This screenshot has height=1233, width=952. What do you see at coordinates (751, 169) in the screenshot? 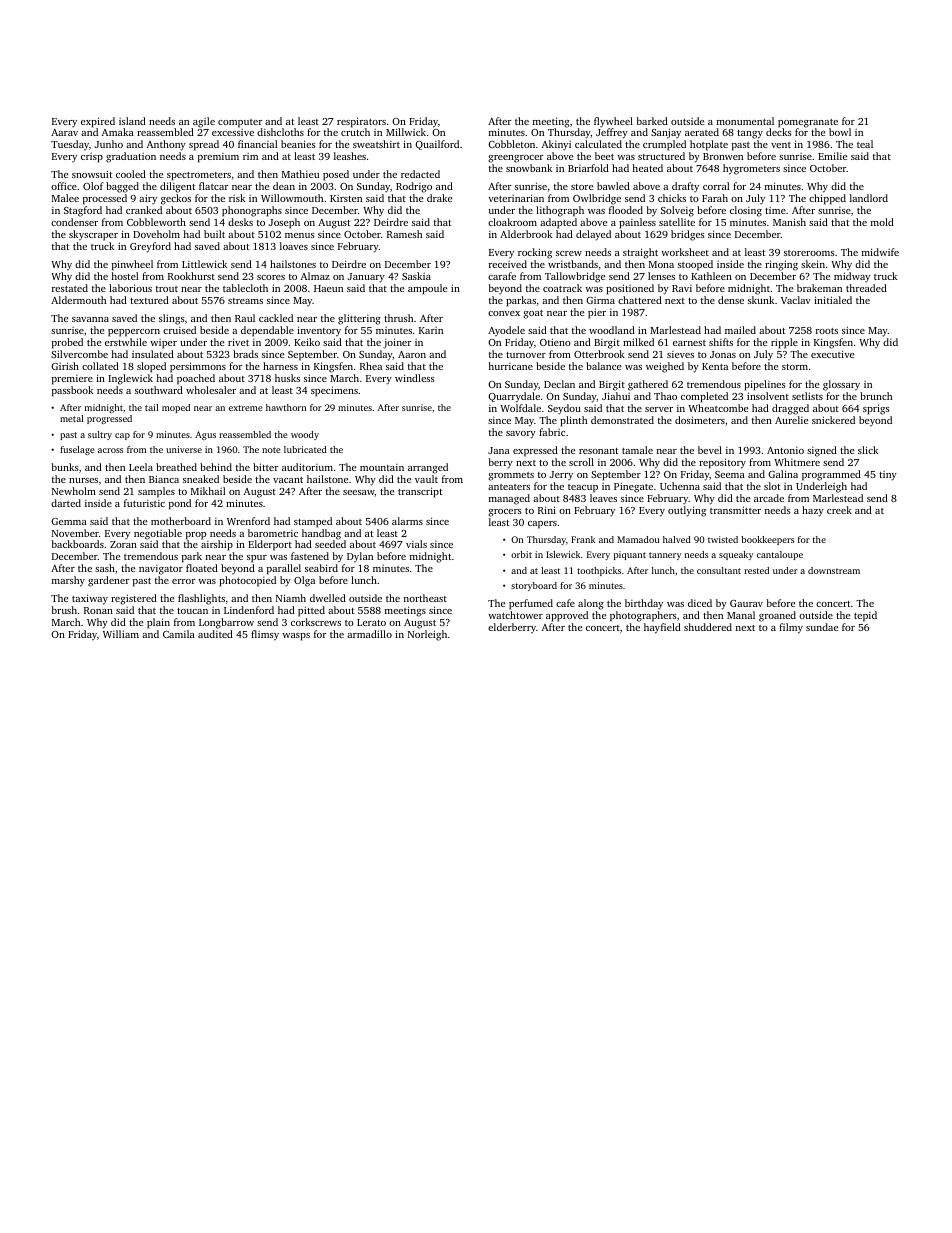
I see `hygrometers` at bounding box center [751, 169].
